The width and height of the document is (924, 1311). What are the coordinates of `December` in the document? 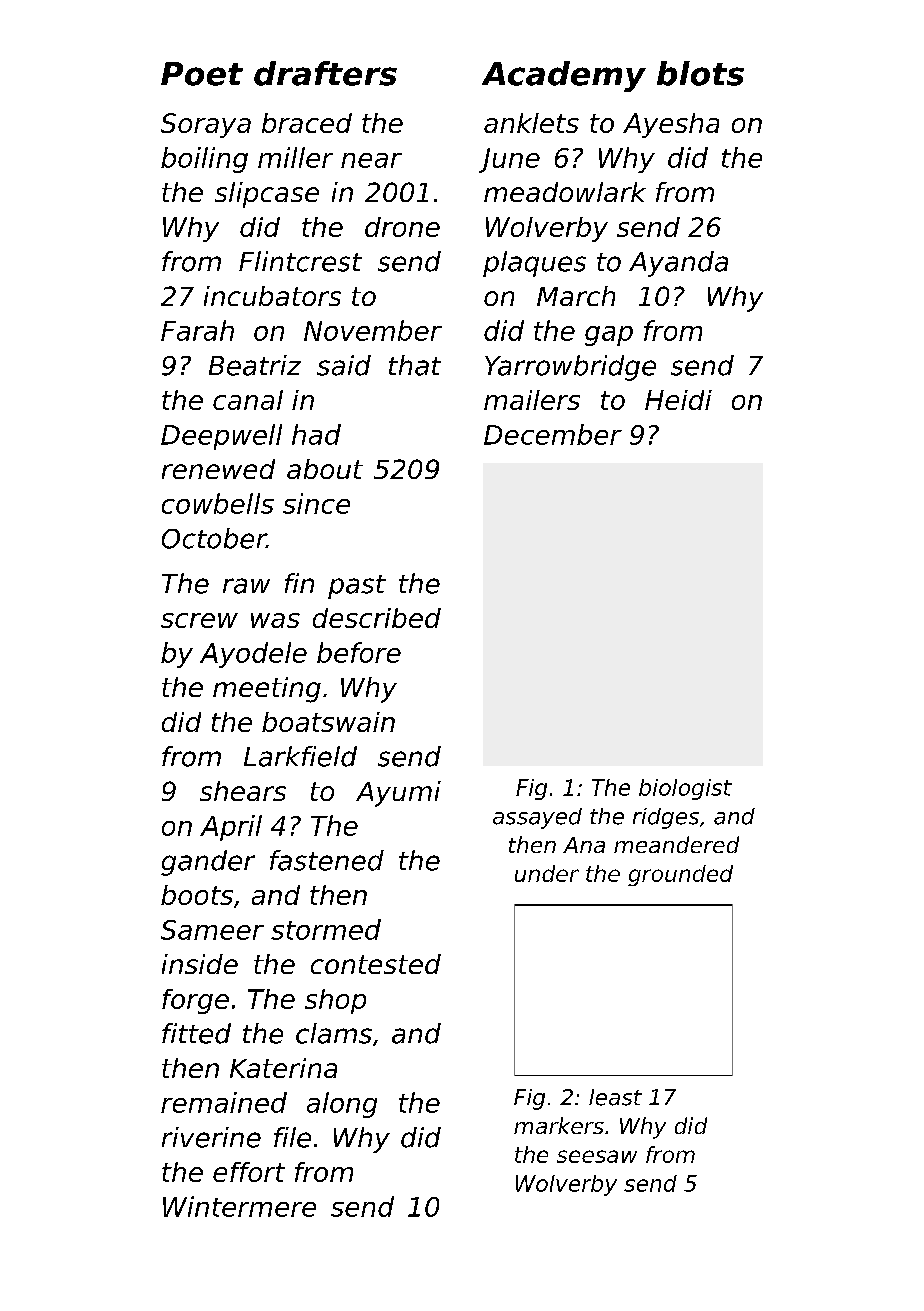 It's located at (553, 434).
